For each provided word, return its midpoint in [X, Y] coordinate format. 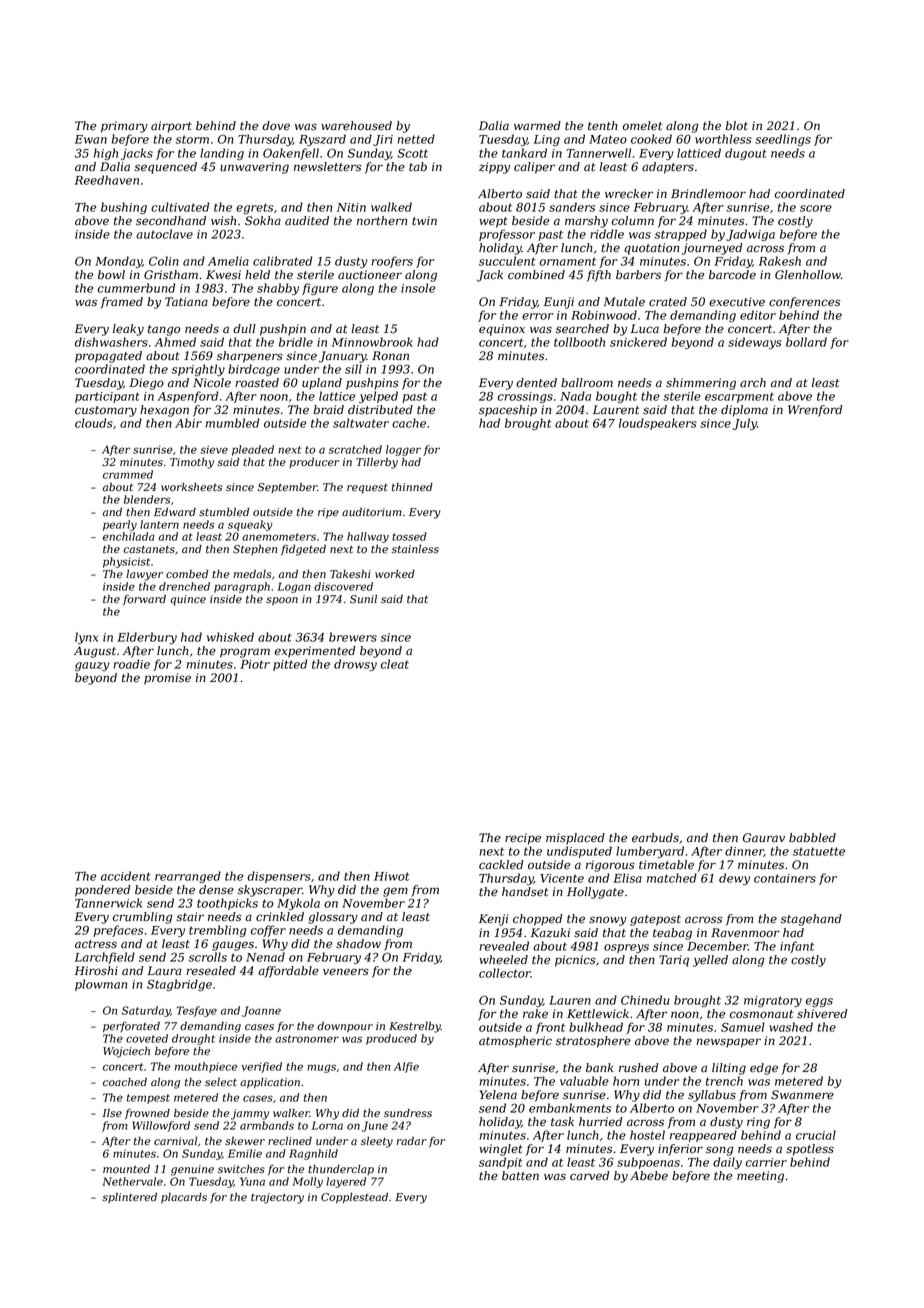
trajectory [277, 1198]
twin [424, 220]
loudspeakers [658, 424]
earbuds [655, 838]
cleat [395, 664]
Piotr [255, 664]
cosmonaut [762, 1014]
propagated [108, 357]
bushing [124, 208]
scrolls [208, 957]
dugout [746, 154]
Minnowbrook [372, 342]
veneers [346, 972]
